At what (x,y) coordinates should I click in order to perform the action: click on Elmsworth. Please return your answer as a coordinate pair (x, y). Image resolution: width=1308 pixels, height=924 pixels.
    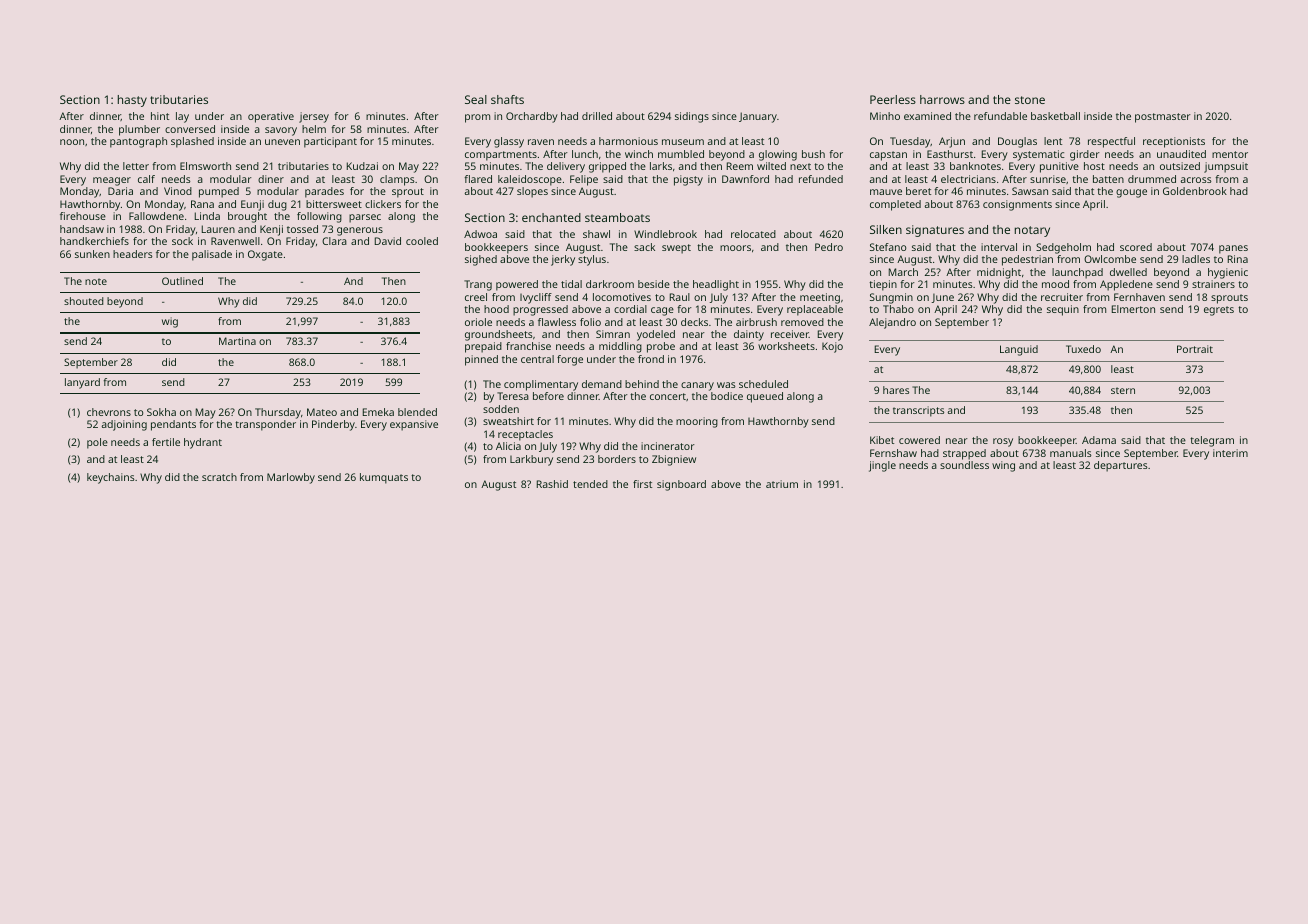
    Looking at the image, I should click on (205, 166).
